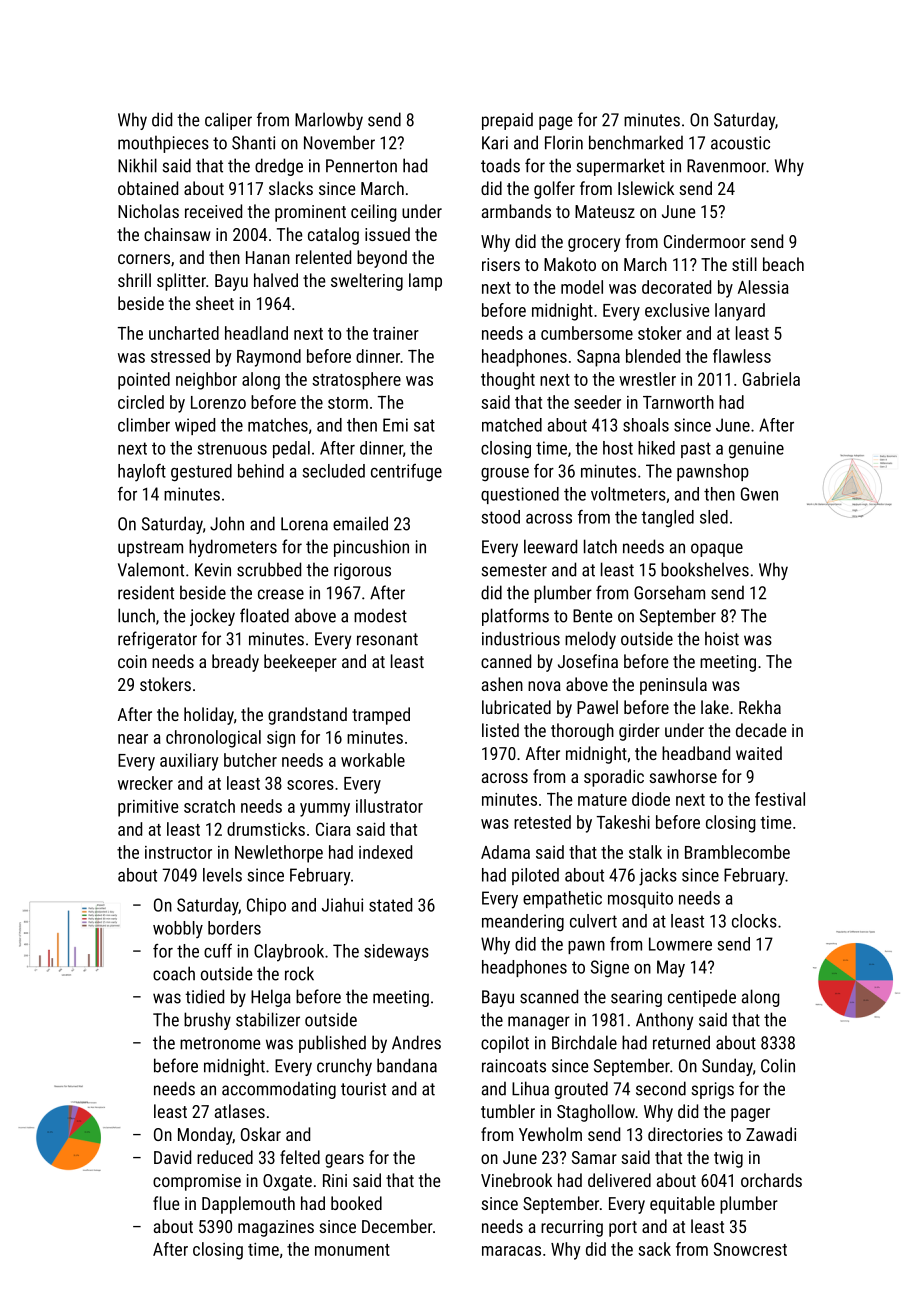  What do you see at coordinates (144, 381) in the screenshot?
I see `pointed` at bounding box center [144, 381].
